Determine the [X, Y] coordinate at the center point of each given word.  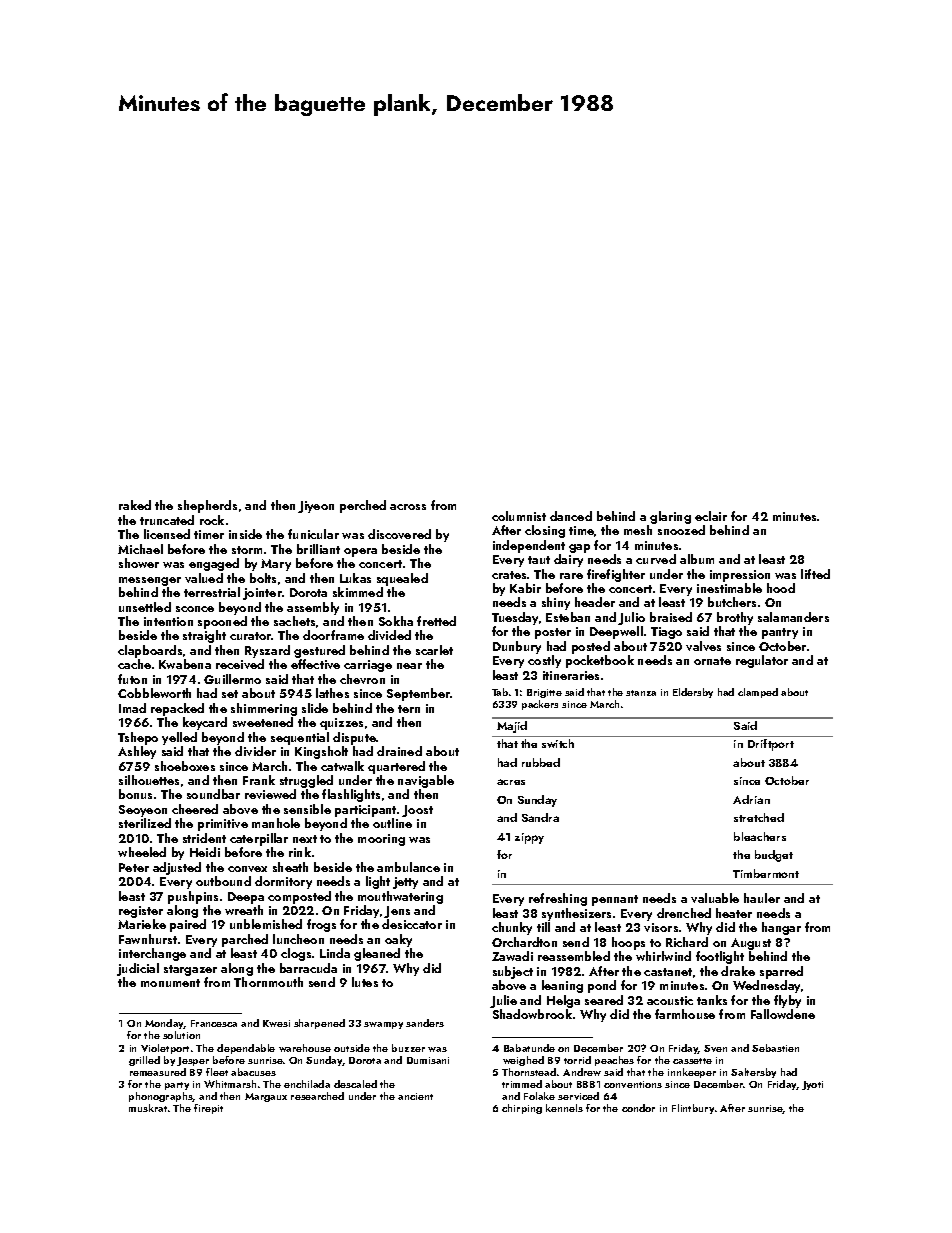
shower [139, 563]
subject [513, 972]
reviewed [270, 794]
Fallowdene [783, 1014]
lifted [815, 574]
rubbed [541, 762]
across [408, 507]
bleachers [760, 836]
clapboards [150, 651]
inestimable [729, 588]
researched [317, 1096]
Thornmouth [268, 982]
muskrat [148, 1108]
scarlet [434, 650]
